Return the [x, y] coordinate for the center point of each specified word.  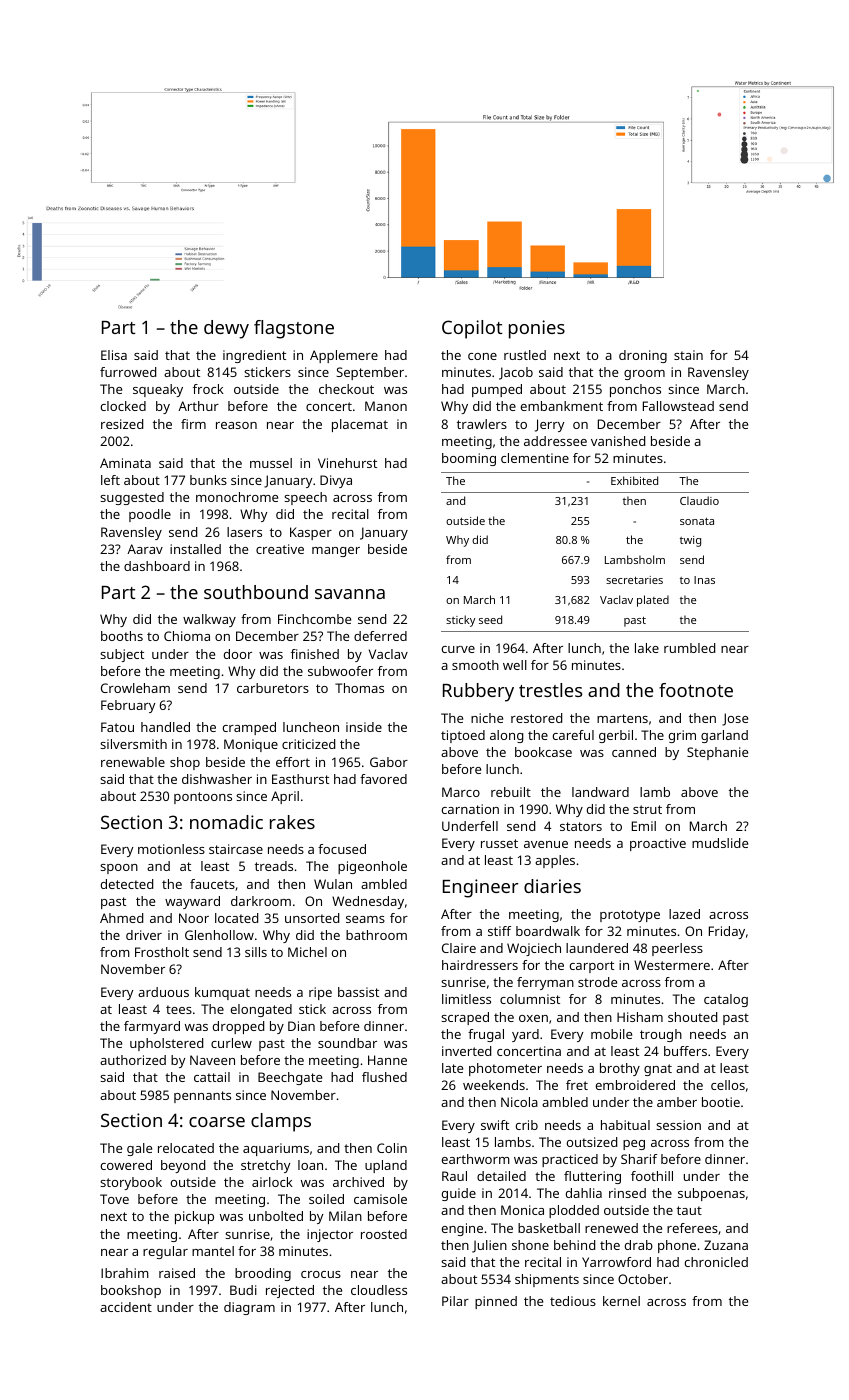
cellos [728, 1085]
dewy [226, 329]
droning [643, 356]
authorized [133, 1060]
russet [499, 843]
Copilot [472, 329]
